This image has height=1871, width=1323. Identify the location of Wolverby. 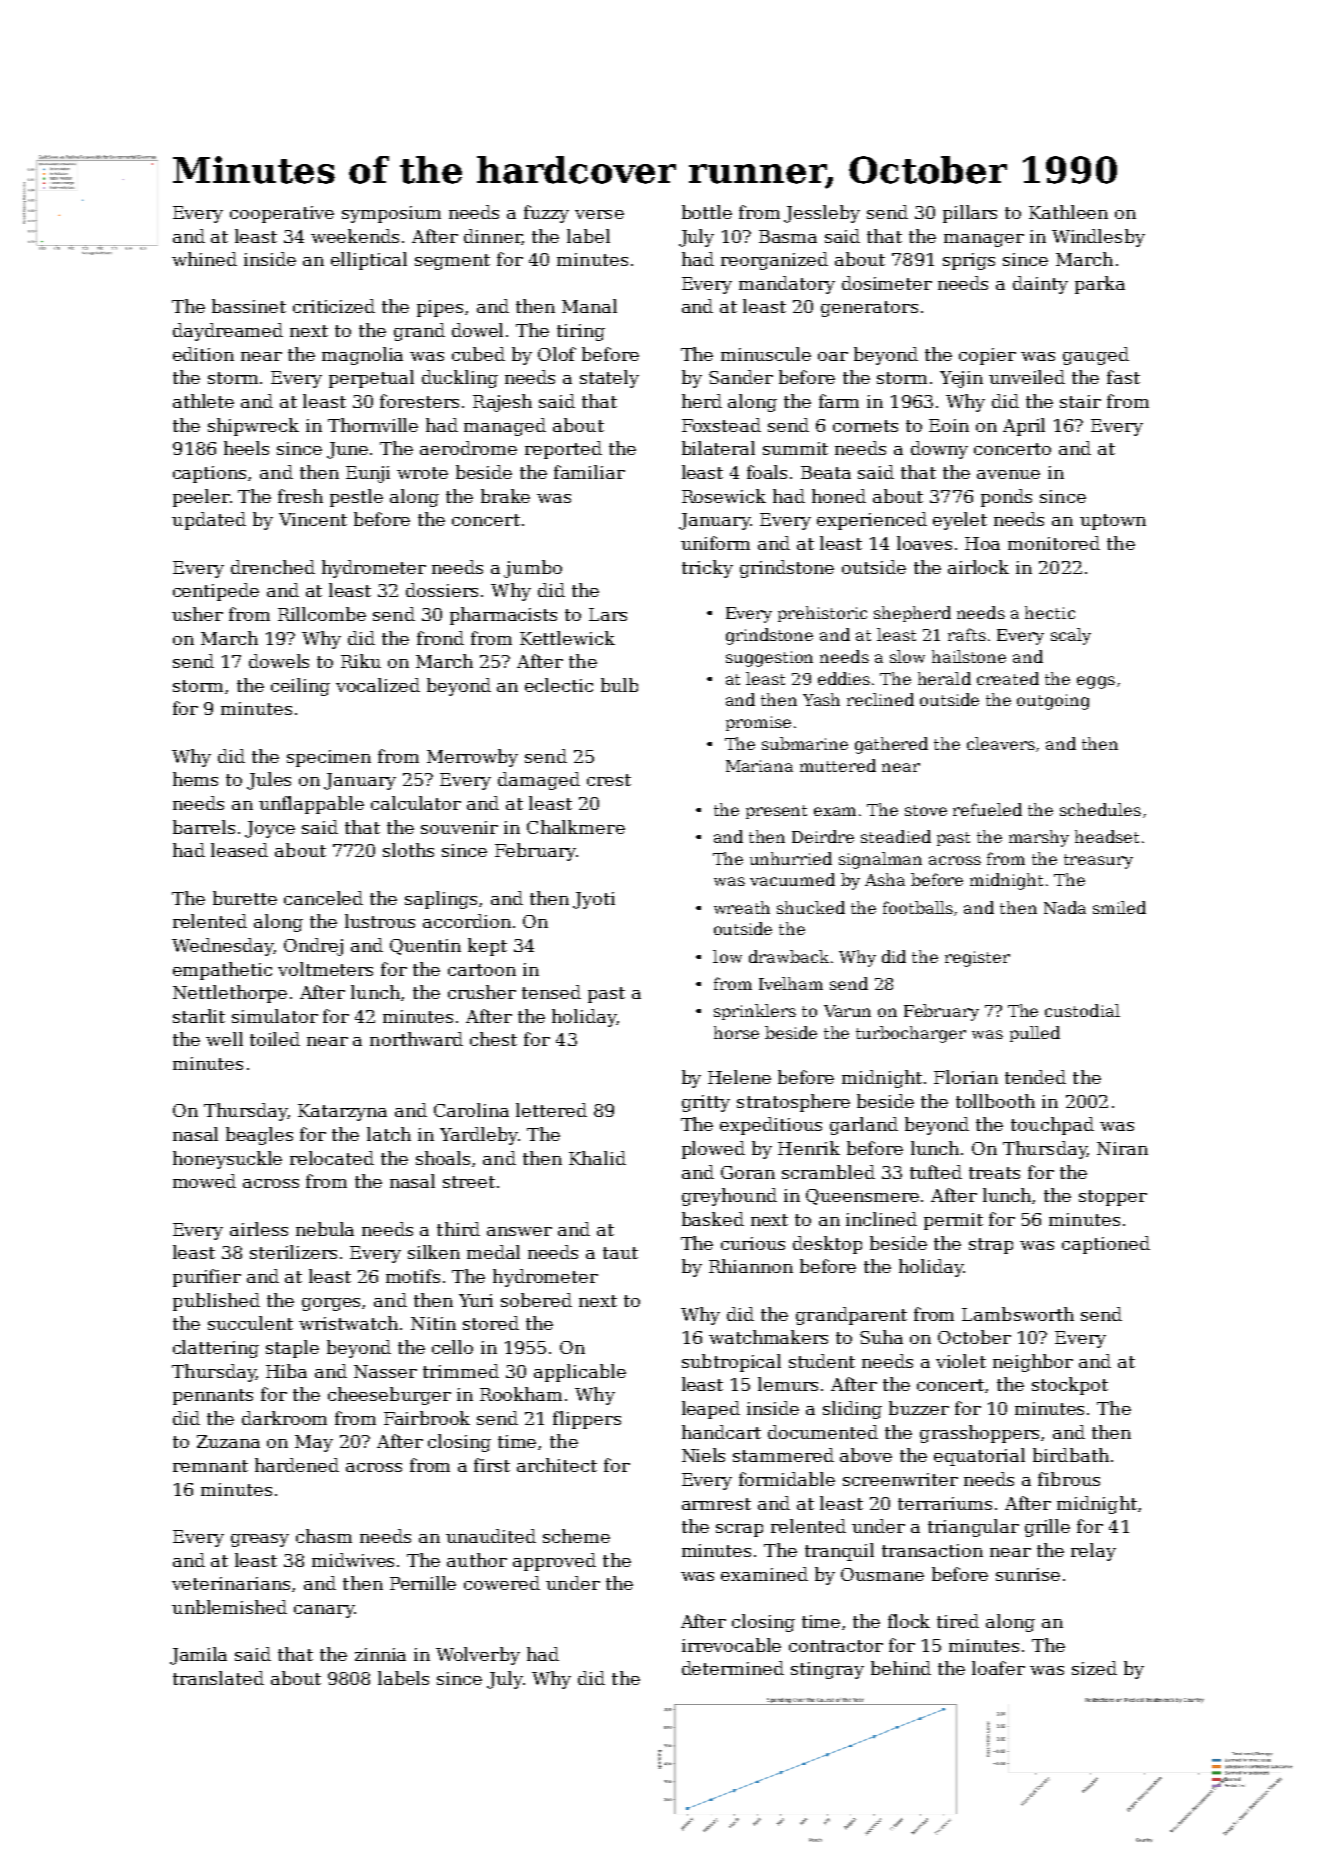
(478, 1656).
